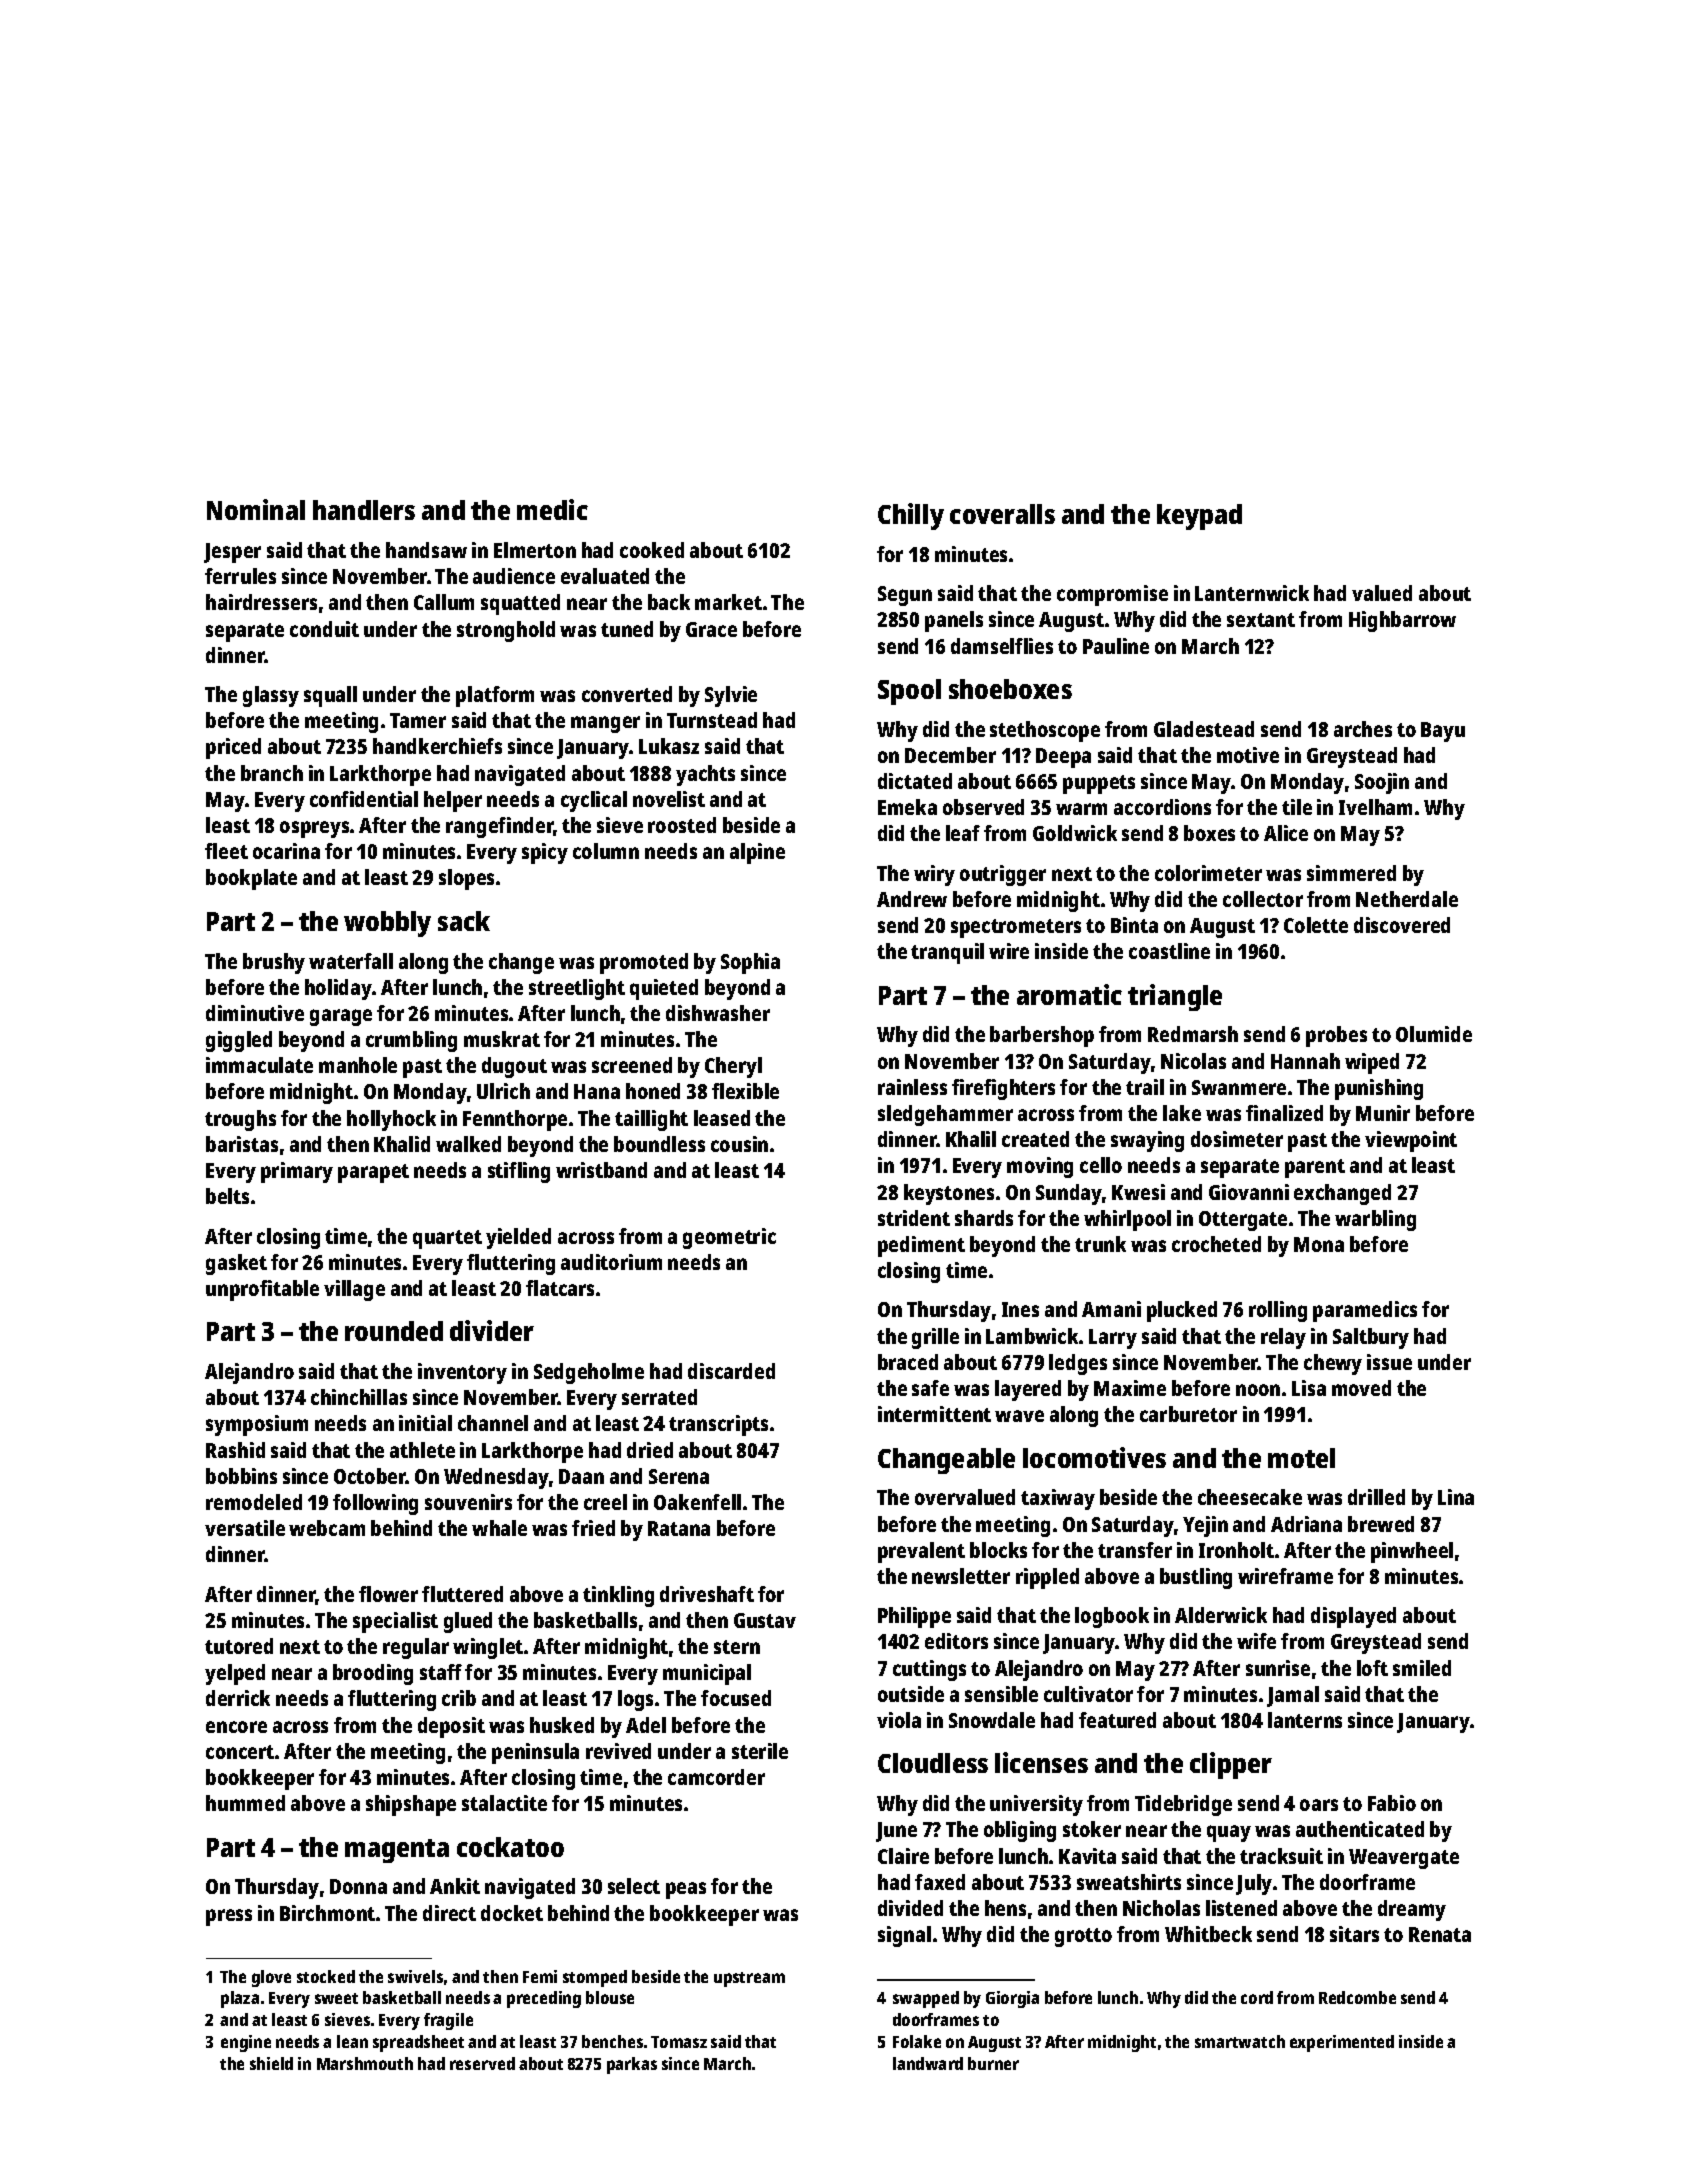  Describe the element at coordinates (1315, 1168) in the screenshot. I see `parent` at that location.
